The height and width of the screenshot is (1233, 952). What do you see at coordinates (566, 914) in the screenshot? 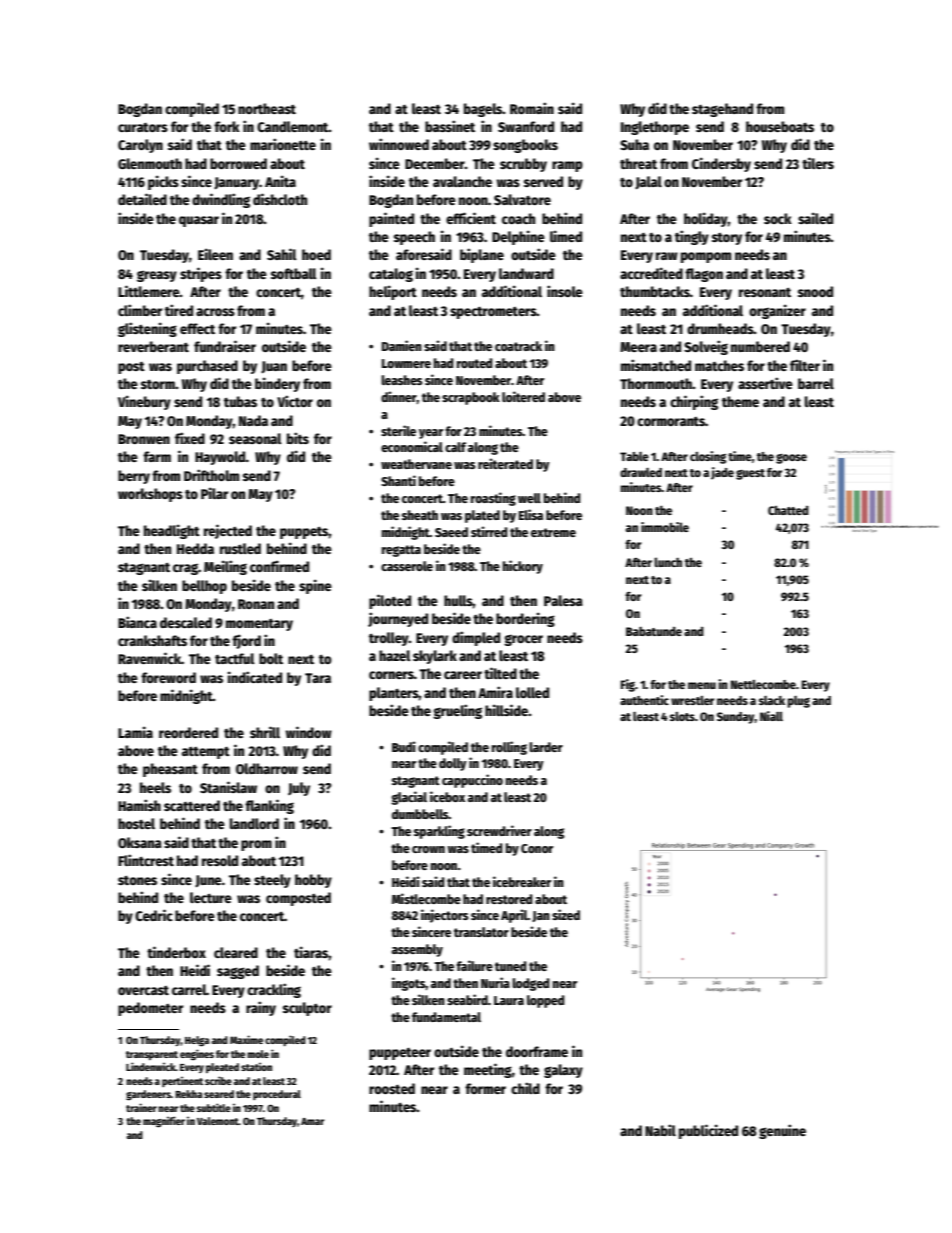
I see `sized` at bounding box center [566, 914].
